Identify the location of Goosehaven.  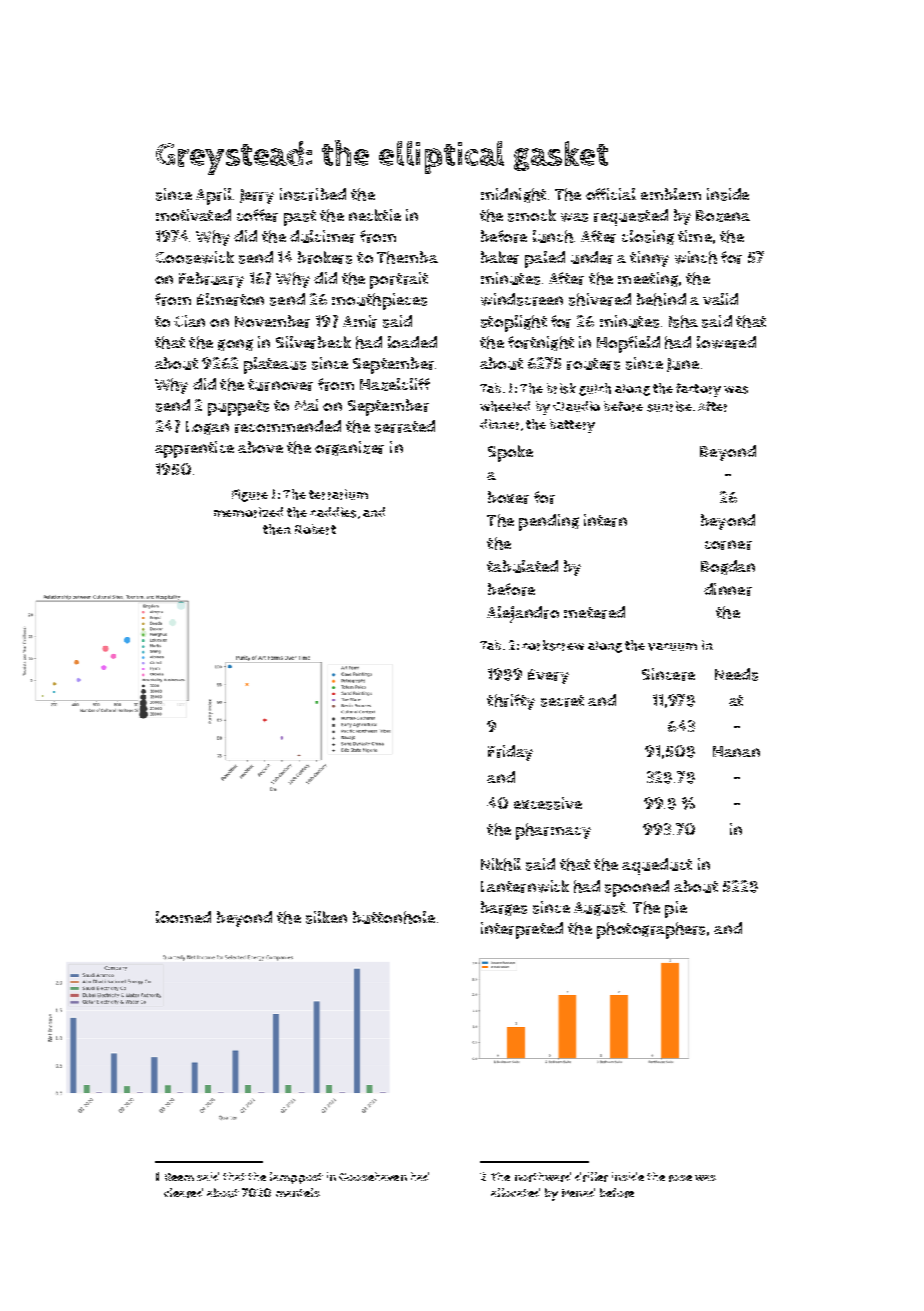
(373, 1176).
